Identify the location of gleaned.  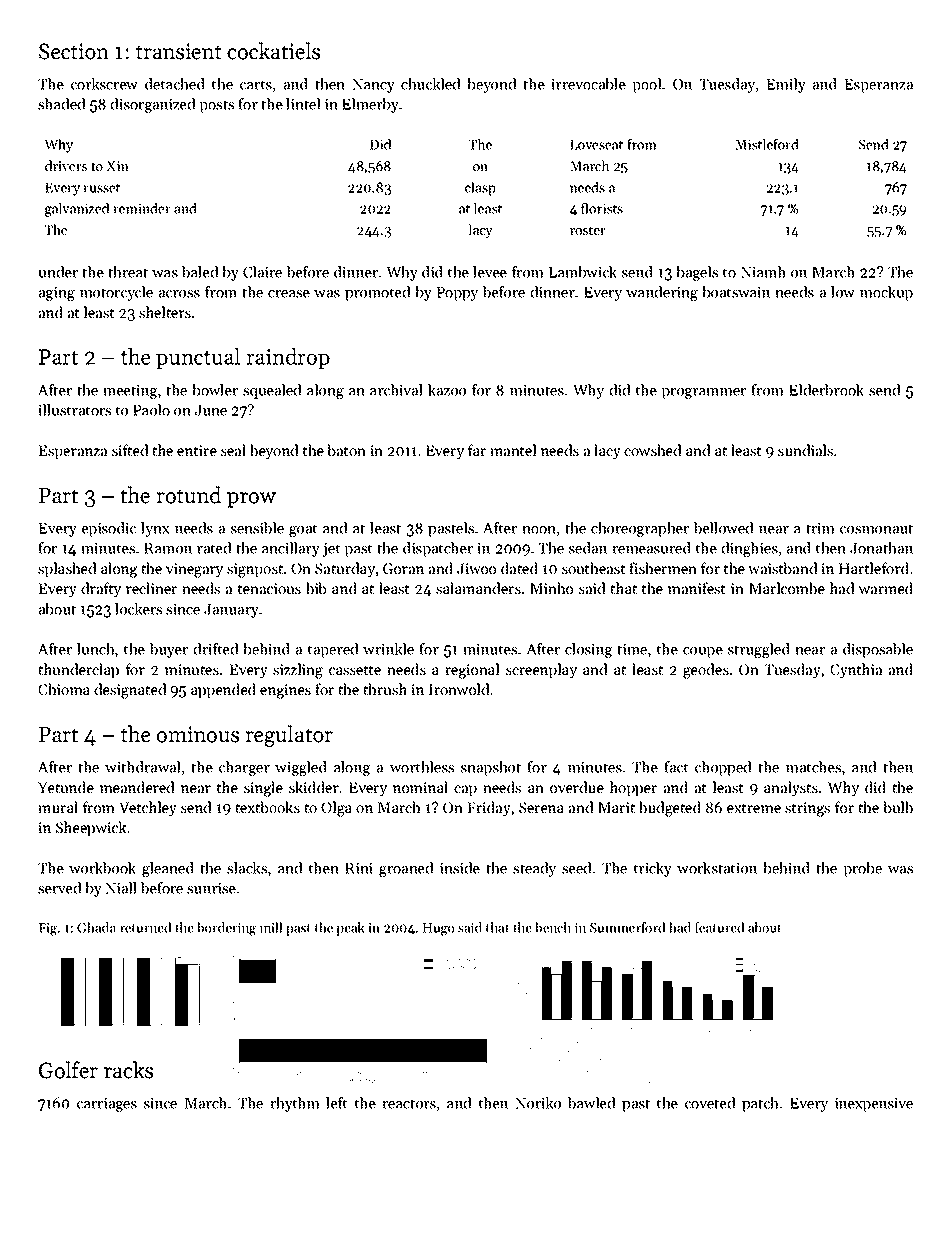
(168, 869).
